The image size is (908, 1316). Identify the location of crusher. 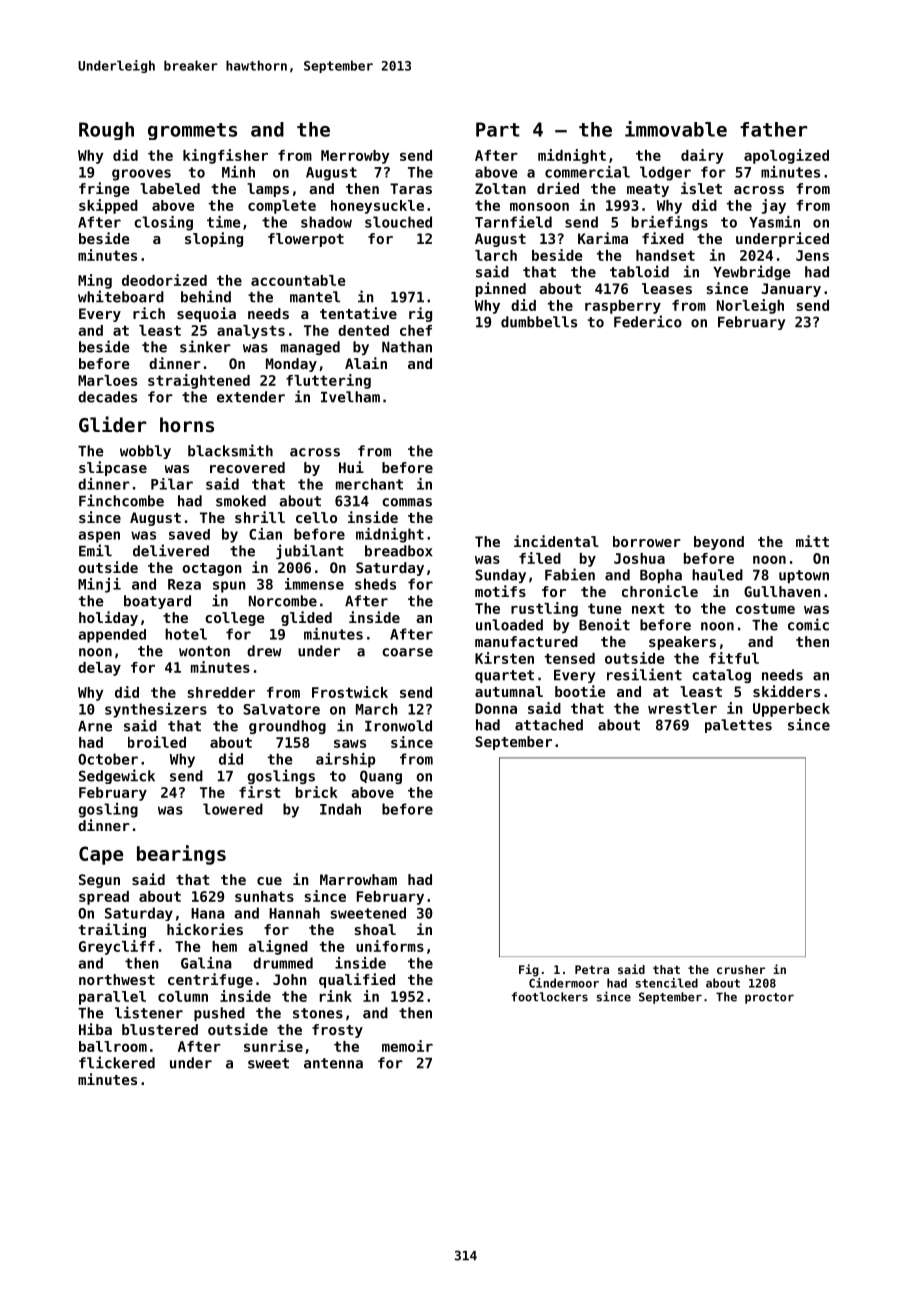
(741, 969).
